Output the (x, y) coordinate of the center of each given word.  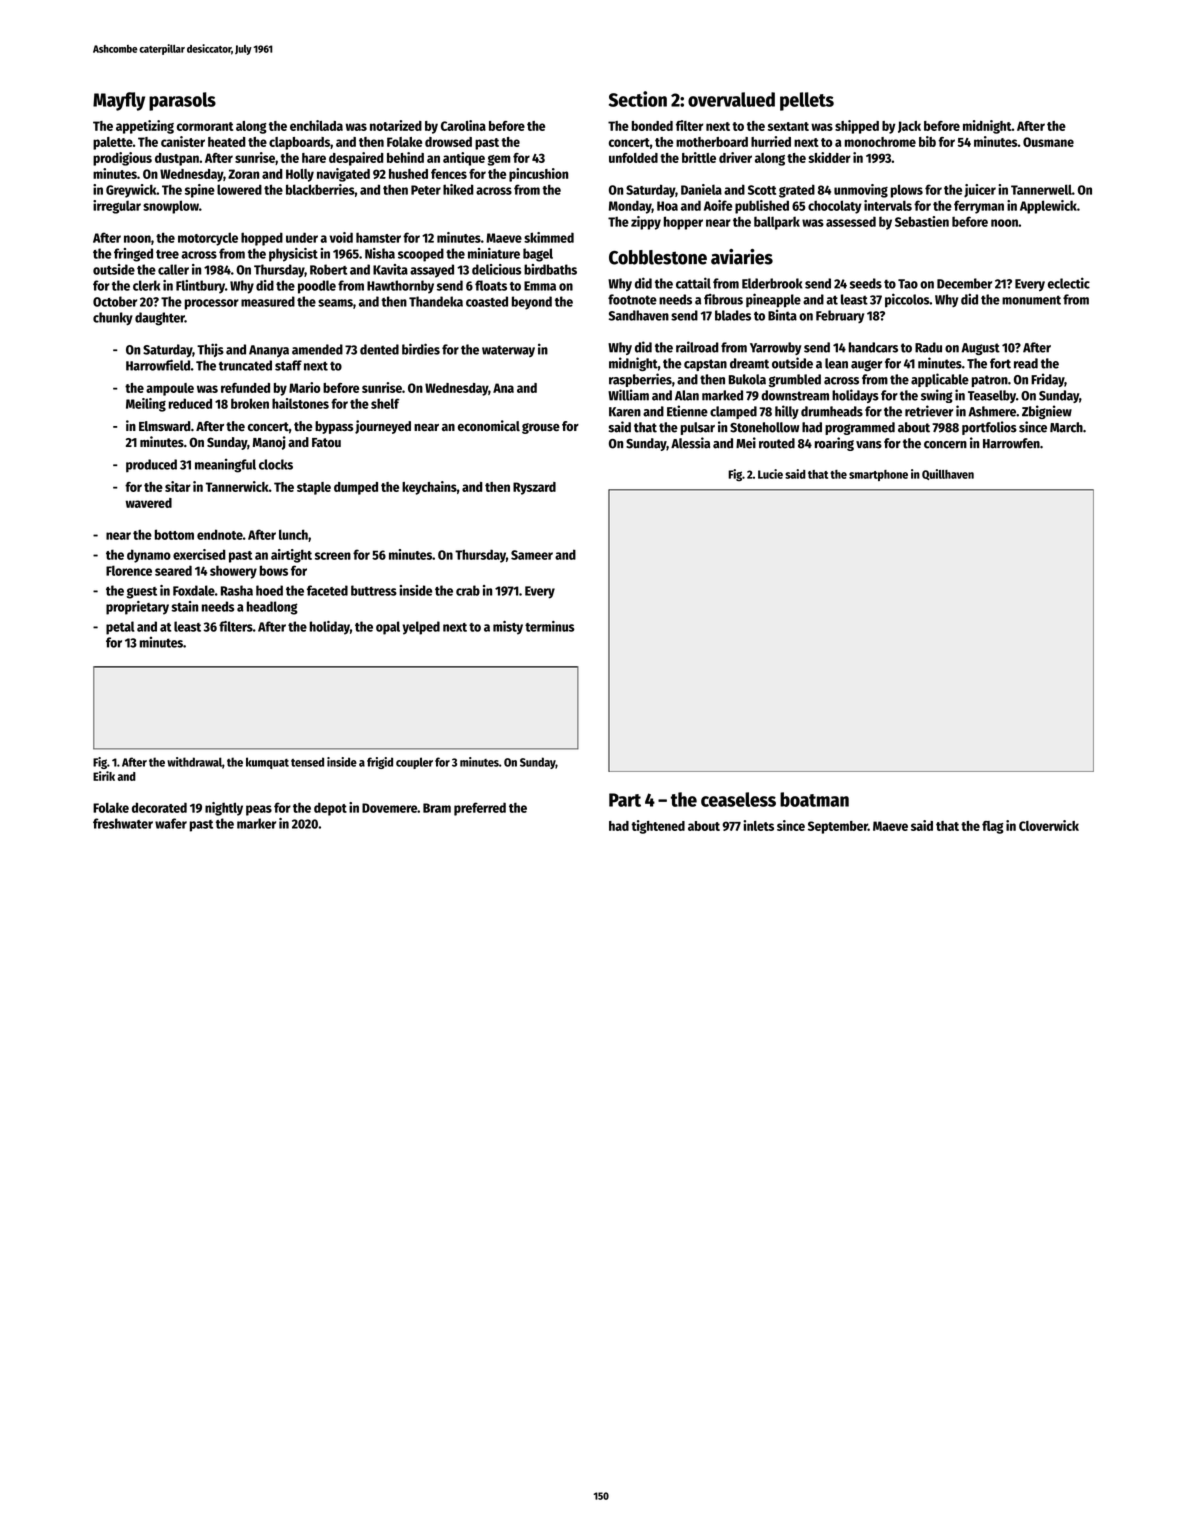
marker (256, 823)
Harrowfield (158, 365)
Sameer (532, 555)
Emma (540, 286)
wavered (148, 503)
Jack (909, 127)
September (838, 827)
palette (113, 143)
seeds (866, 283)
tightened (658, 827)
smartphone (878, 475)
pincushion (538, 175)
